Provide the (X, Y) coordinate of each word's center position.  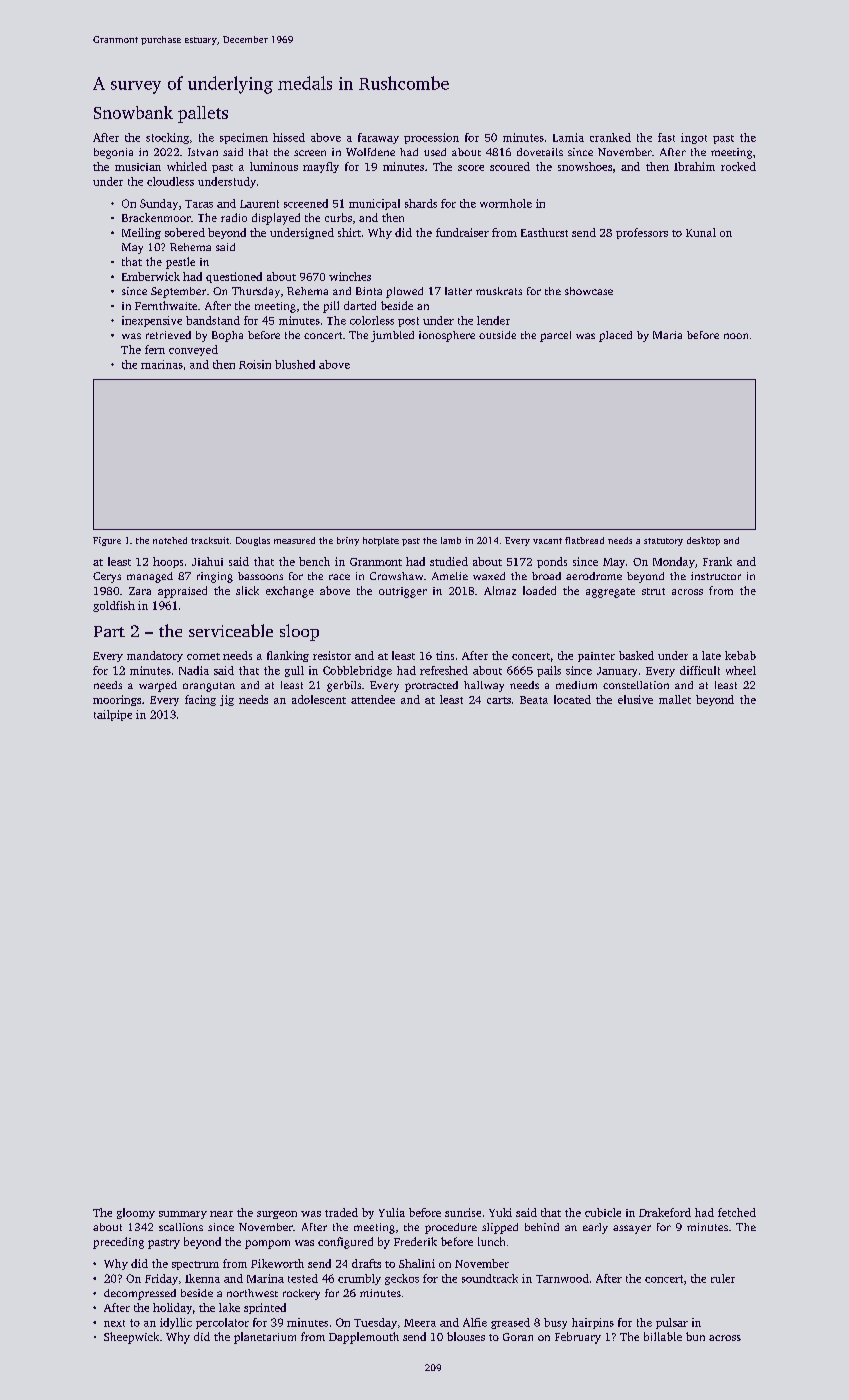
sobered (185, 232)
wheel (741, 670)
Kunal (701, 232)
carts (499, 700)
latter (458, 291)
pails (549, 671)
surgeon (277, 1215)
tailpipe (113, 715)
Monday (674, 562)
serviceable (231, 630)
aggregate (610, 593)
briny (348, 541)
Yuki (500, 1212)
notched (170, 540)
